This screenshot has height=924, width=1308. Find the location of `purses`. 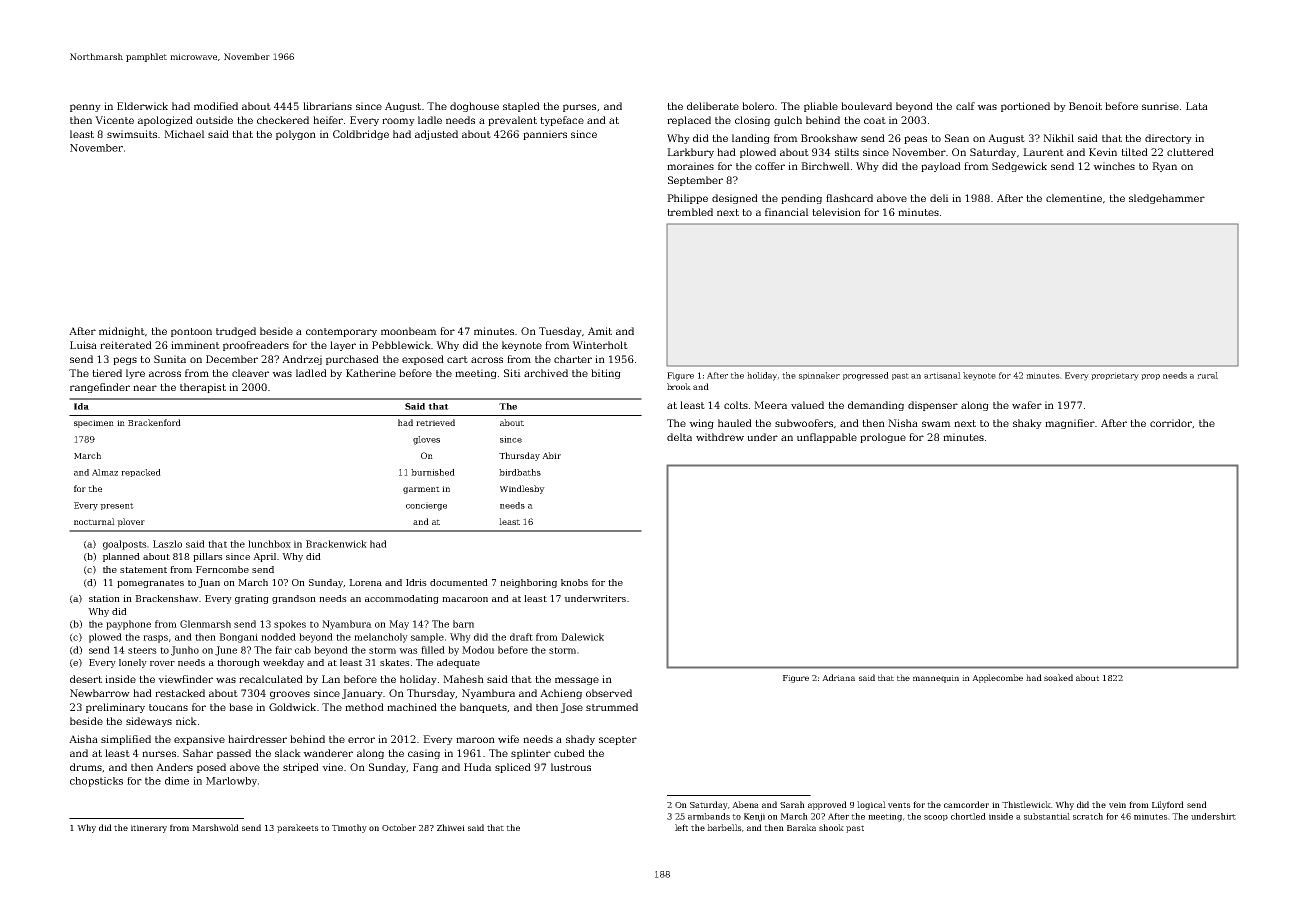

purses is located at coordinates (579, 108).
